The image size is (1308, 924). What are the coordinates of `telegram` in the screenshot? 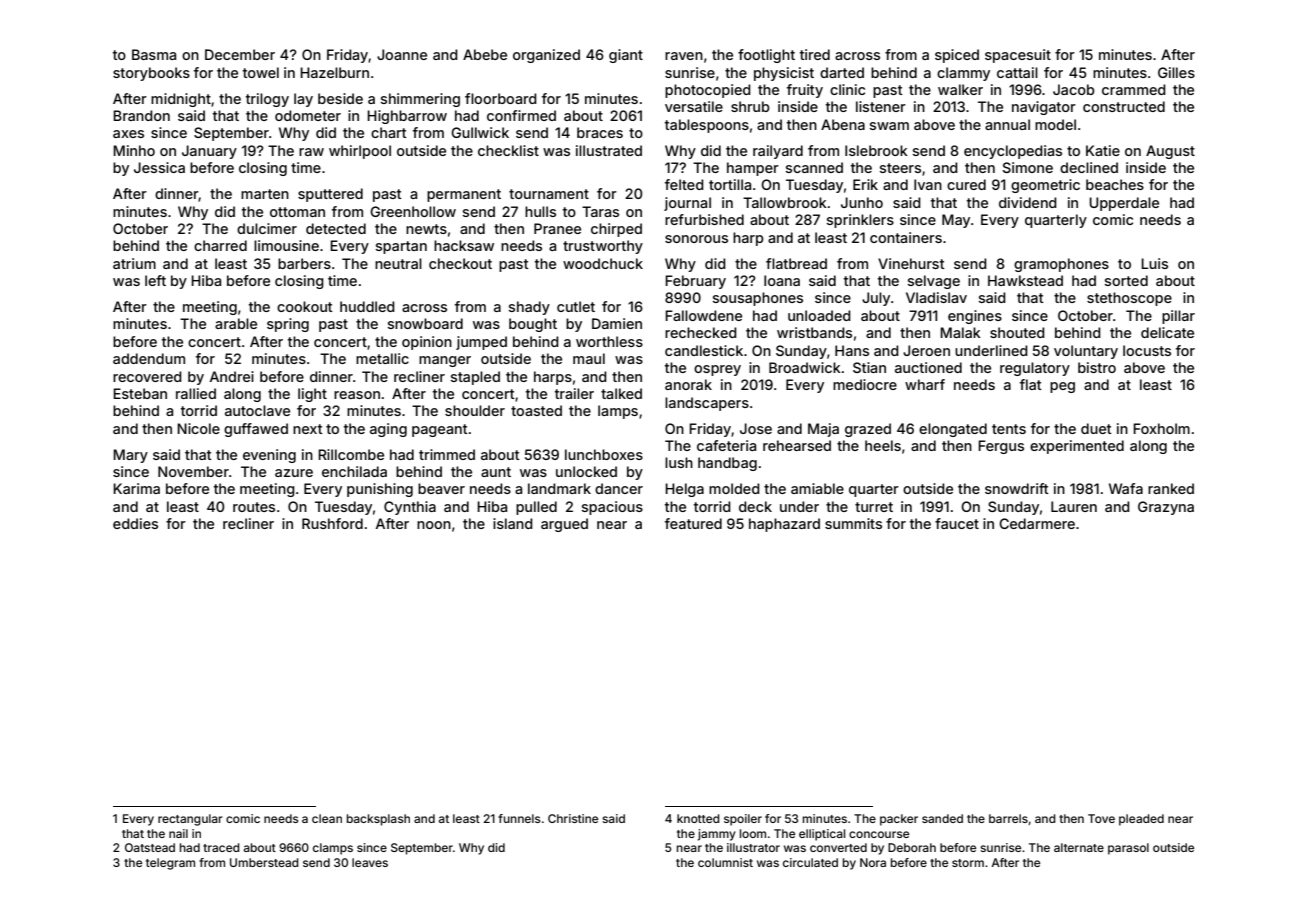 It's located at (170, 864).
